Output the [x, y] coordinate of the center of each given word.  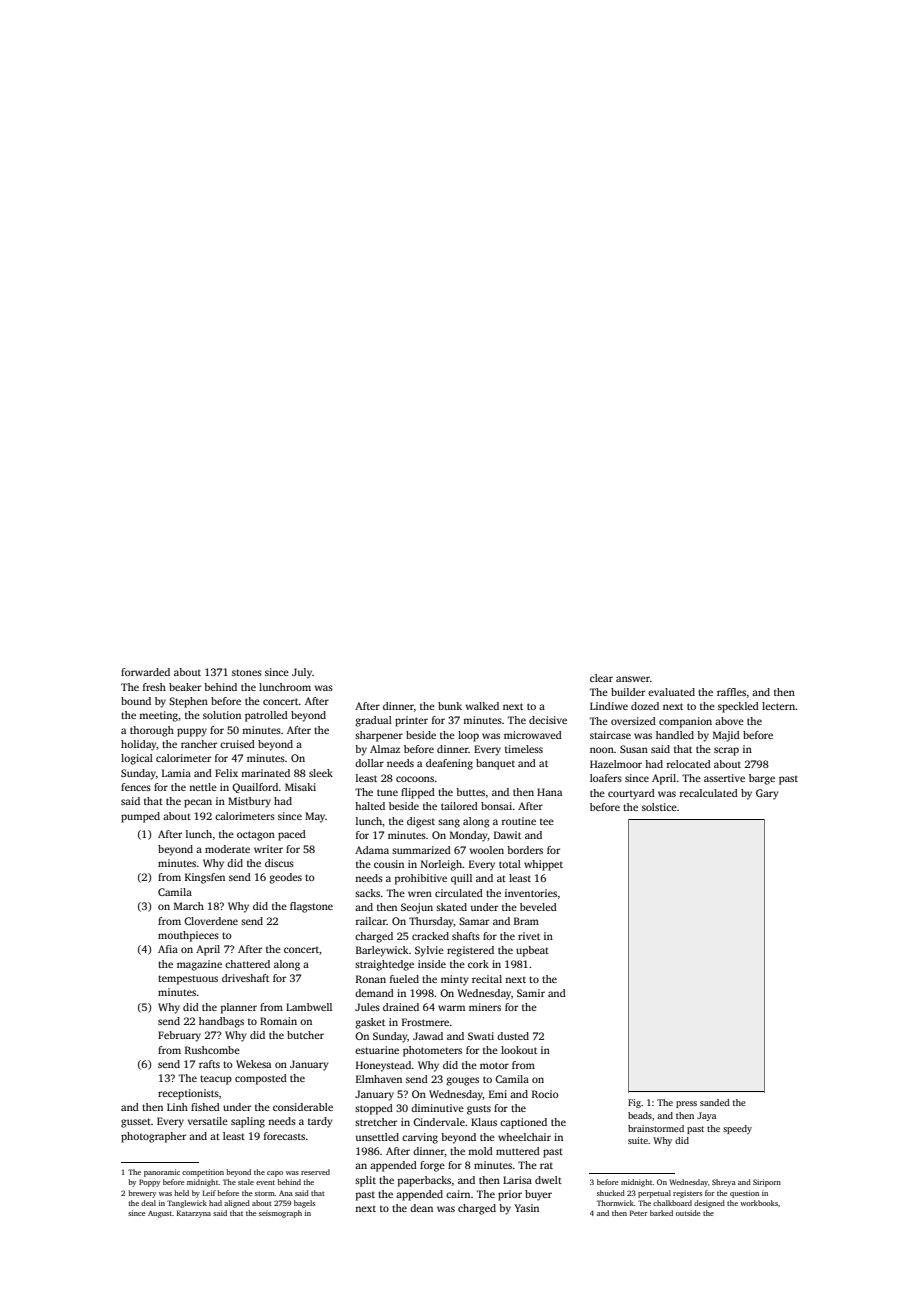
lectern [778, 706]
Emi [498, 1094]
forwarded [145, 672]
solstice [659, 807]
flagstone [311, 907]
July [302, 673]
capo [275, 1174]
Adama [372, 850]
